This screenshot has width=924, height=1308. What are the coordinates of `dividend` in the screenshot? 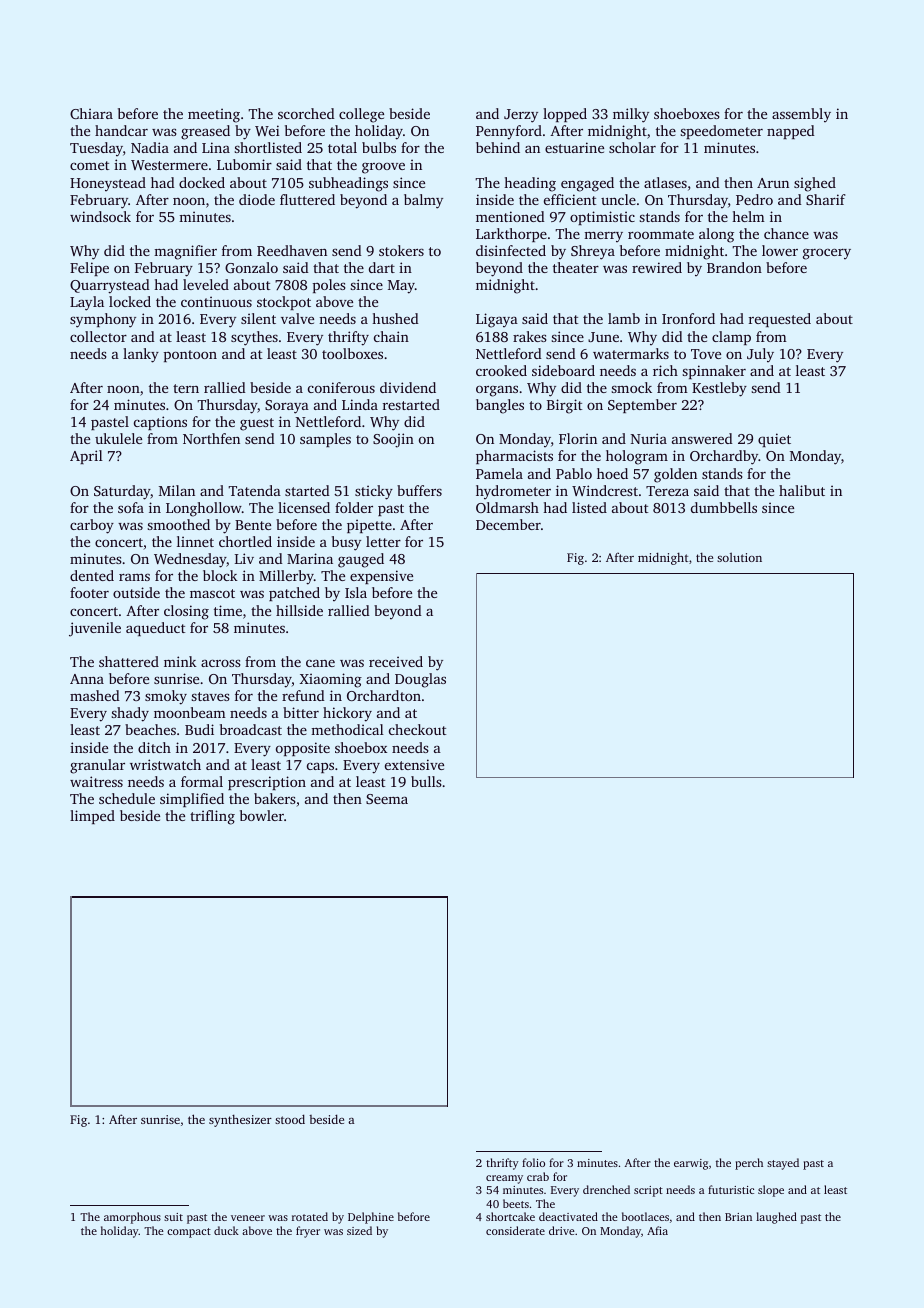 It's located at (408, 387).
